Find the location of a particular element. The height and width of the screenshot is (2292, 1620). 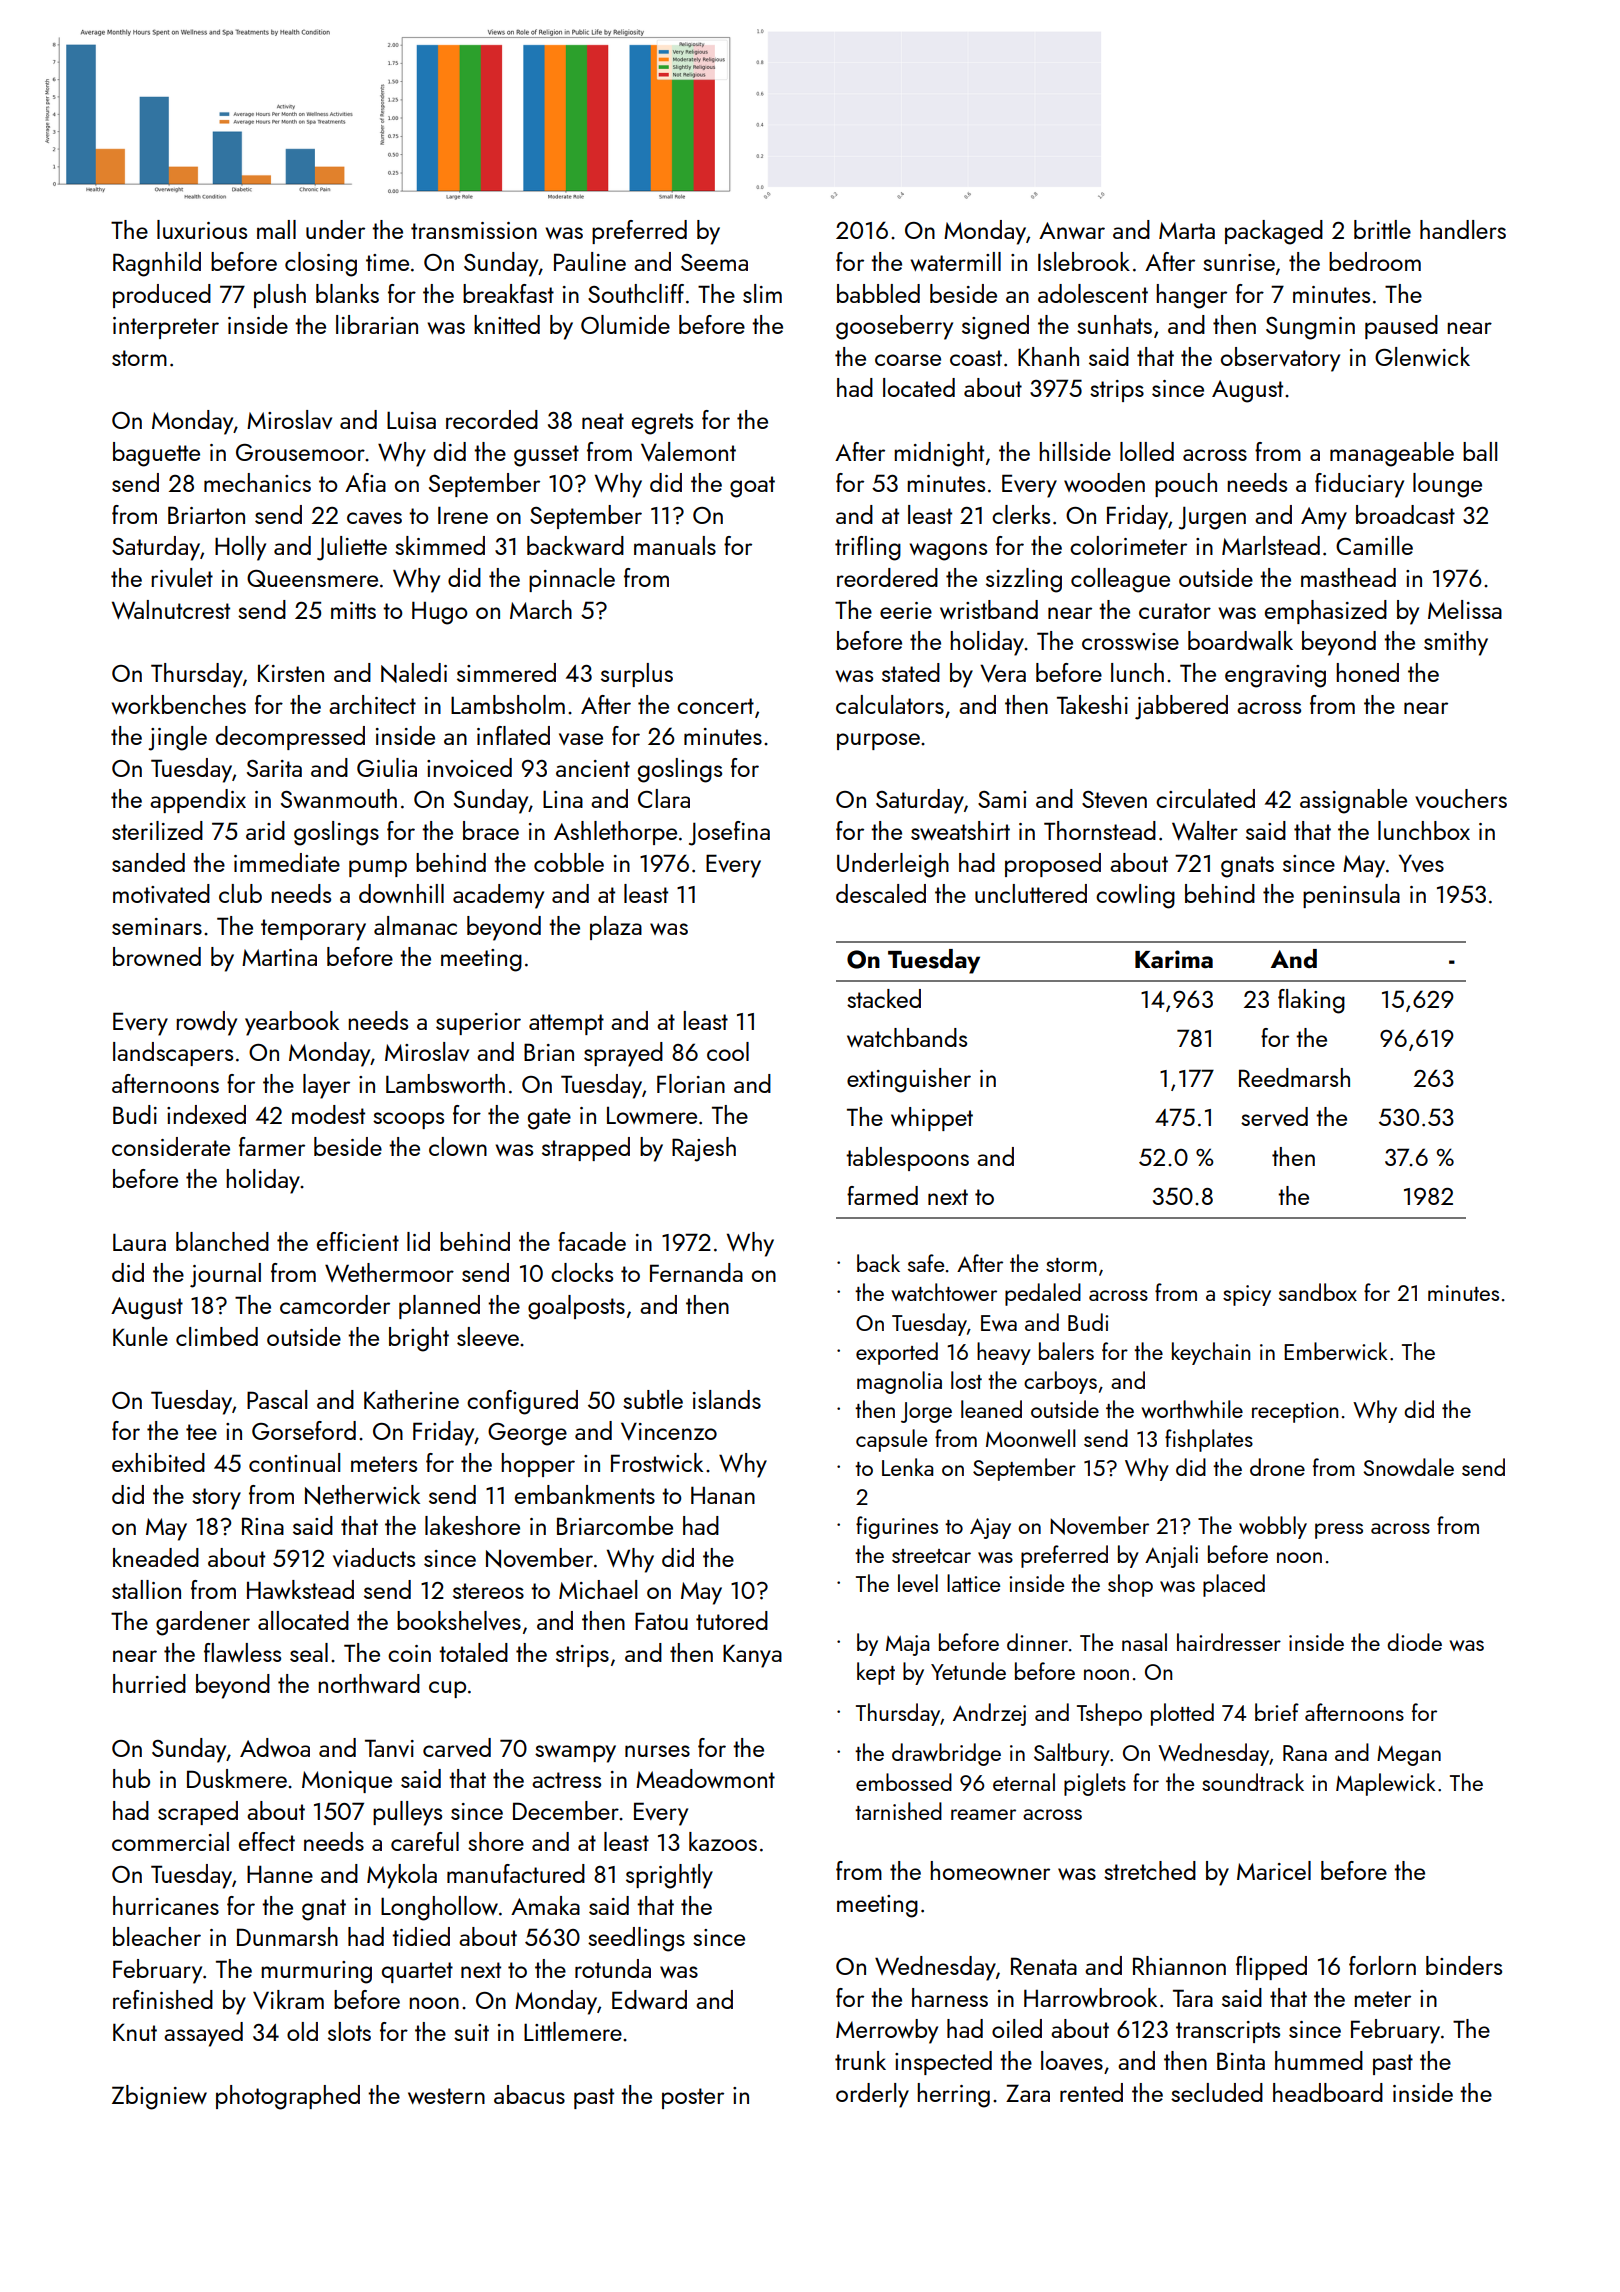

Martina is located at coordinates (279, 957).
